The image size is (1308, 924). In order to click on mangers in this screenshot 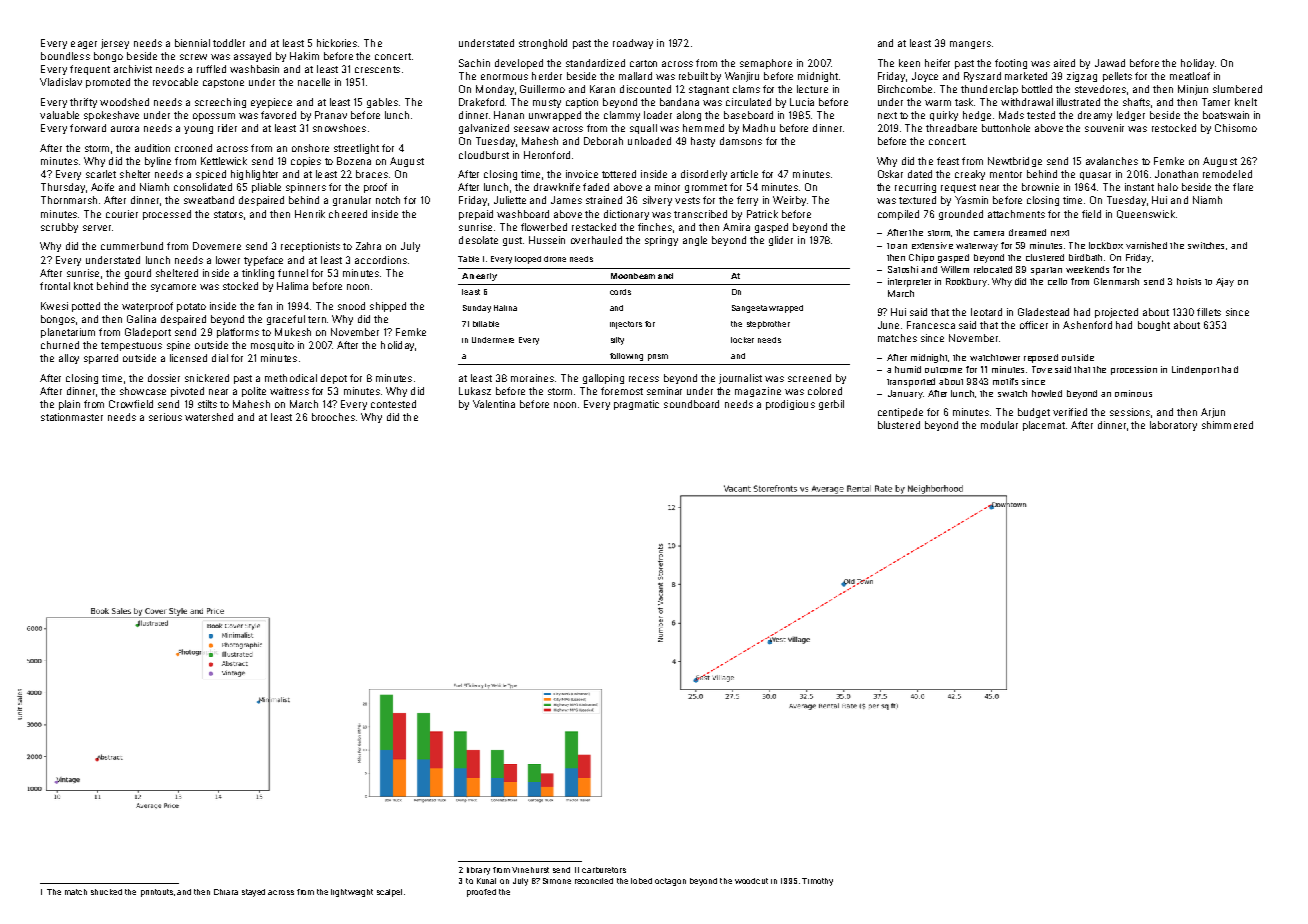, I will do `click(970, 45)`.
